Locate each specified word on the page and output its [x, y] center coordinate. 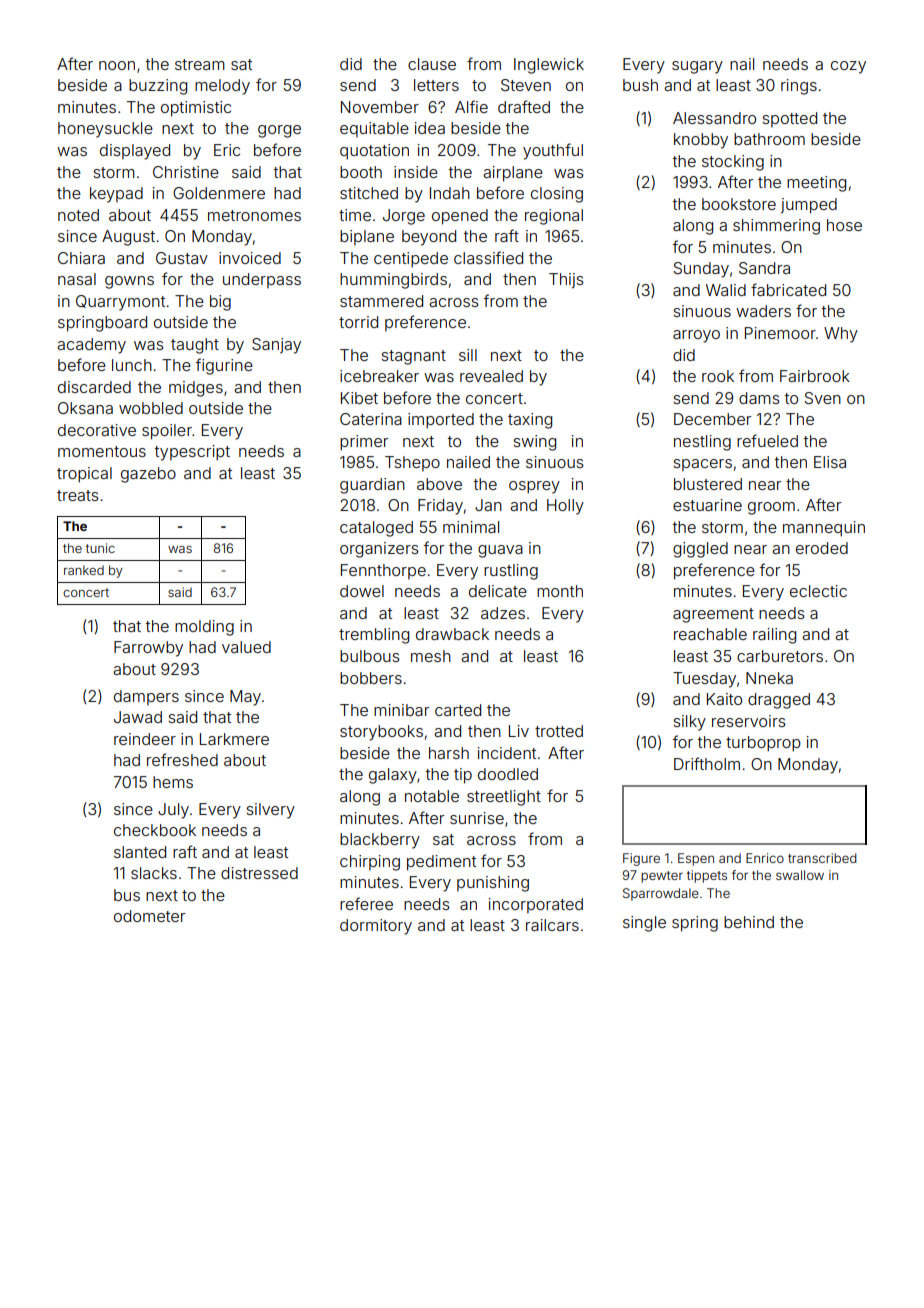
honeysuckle [105, 130]
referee [366, 903]
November [380, 107]
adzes [503, 613]
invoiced [250, 258]
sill [468, 355]
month [560, 591]
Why [841, 335]
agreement [713, 615]
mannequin [824, 529]
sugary [697, 67]
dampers [146, 697]
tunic [100, 548]
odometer [149, 916]
